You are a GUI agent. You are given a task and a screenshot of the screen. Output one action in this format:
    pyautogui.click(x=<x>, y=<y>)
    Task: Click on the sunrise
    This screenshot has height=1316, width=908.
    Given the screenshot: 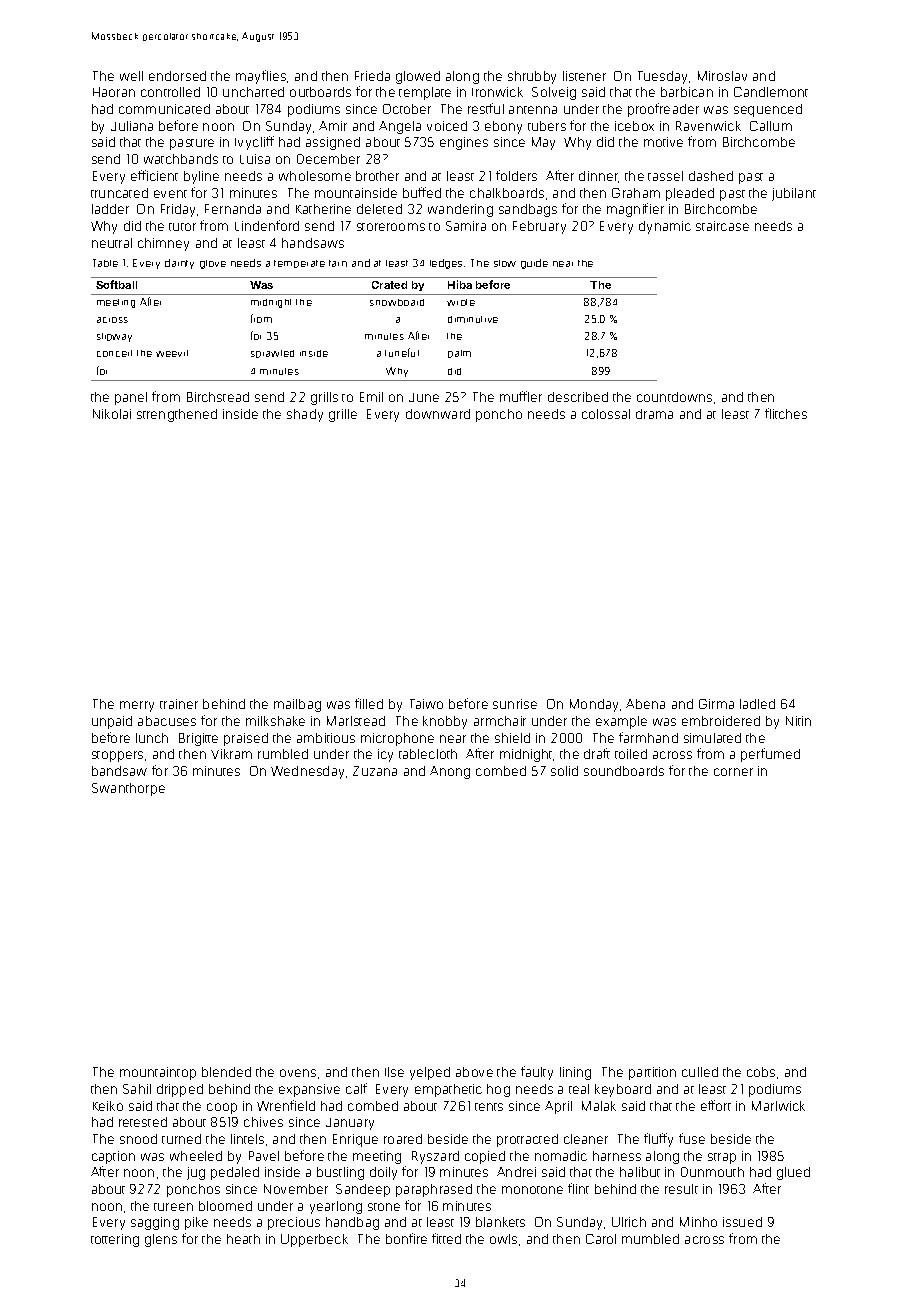 What is the action you would take?
    pyautogui.click(x=515, y=704)
